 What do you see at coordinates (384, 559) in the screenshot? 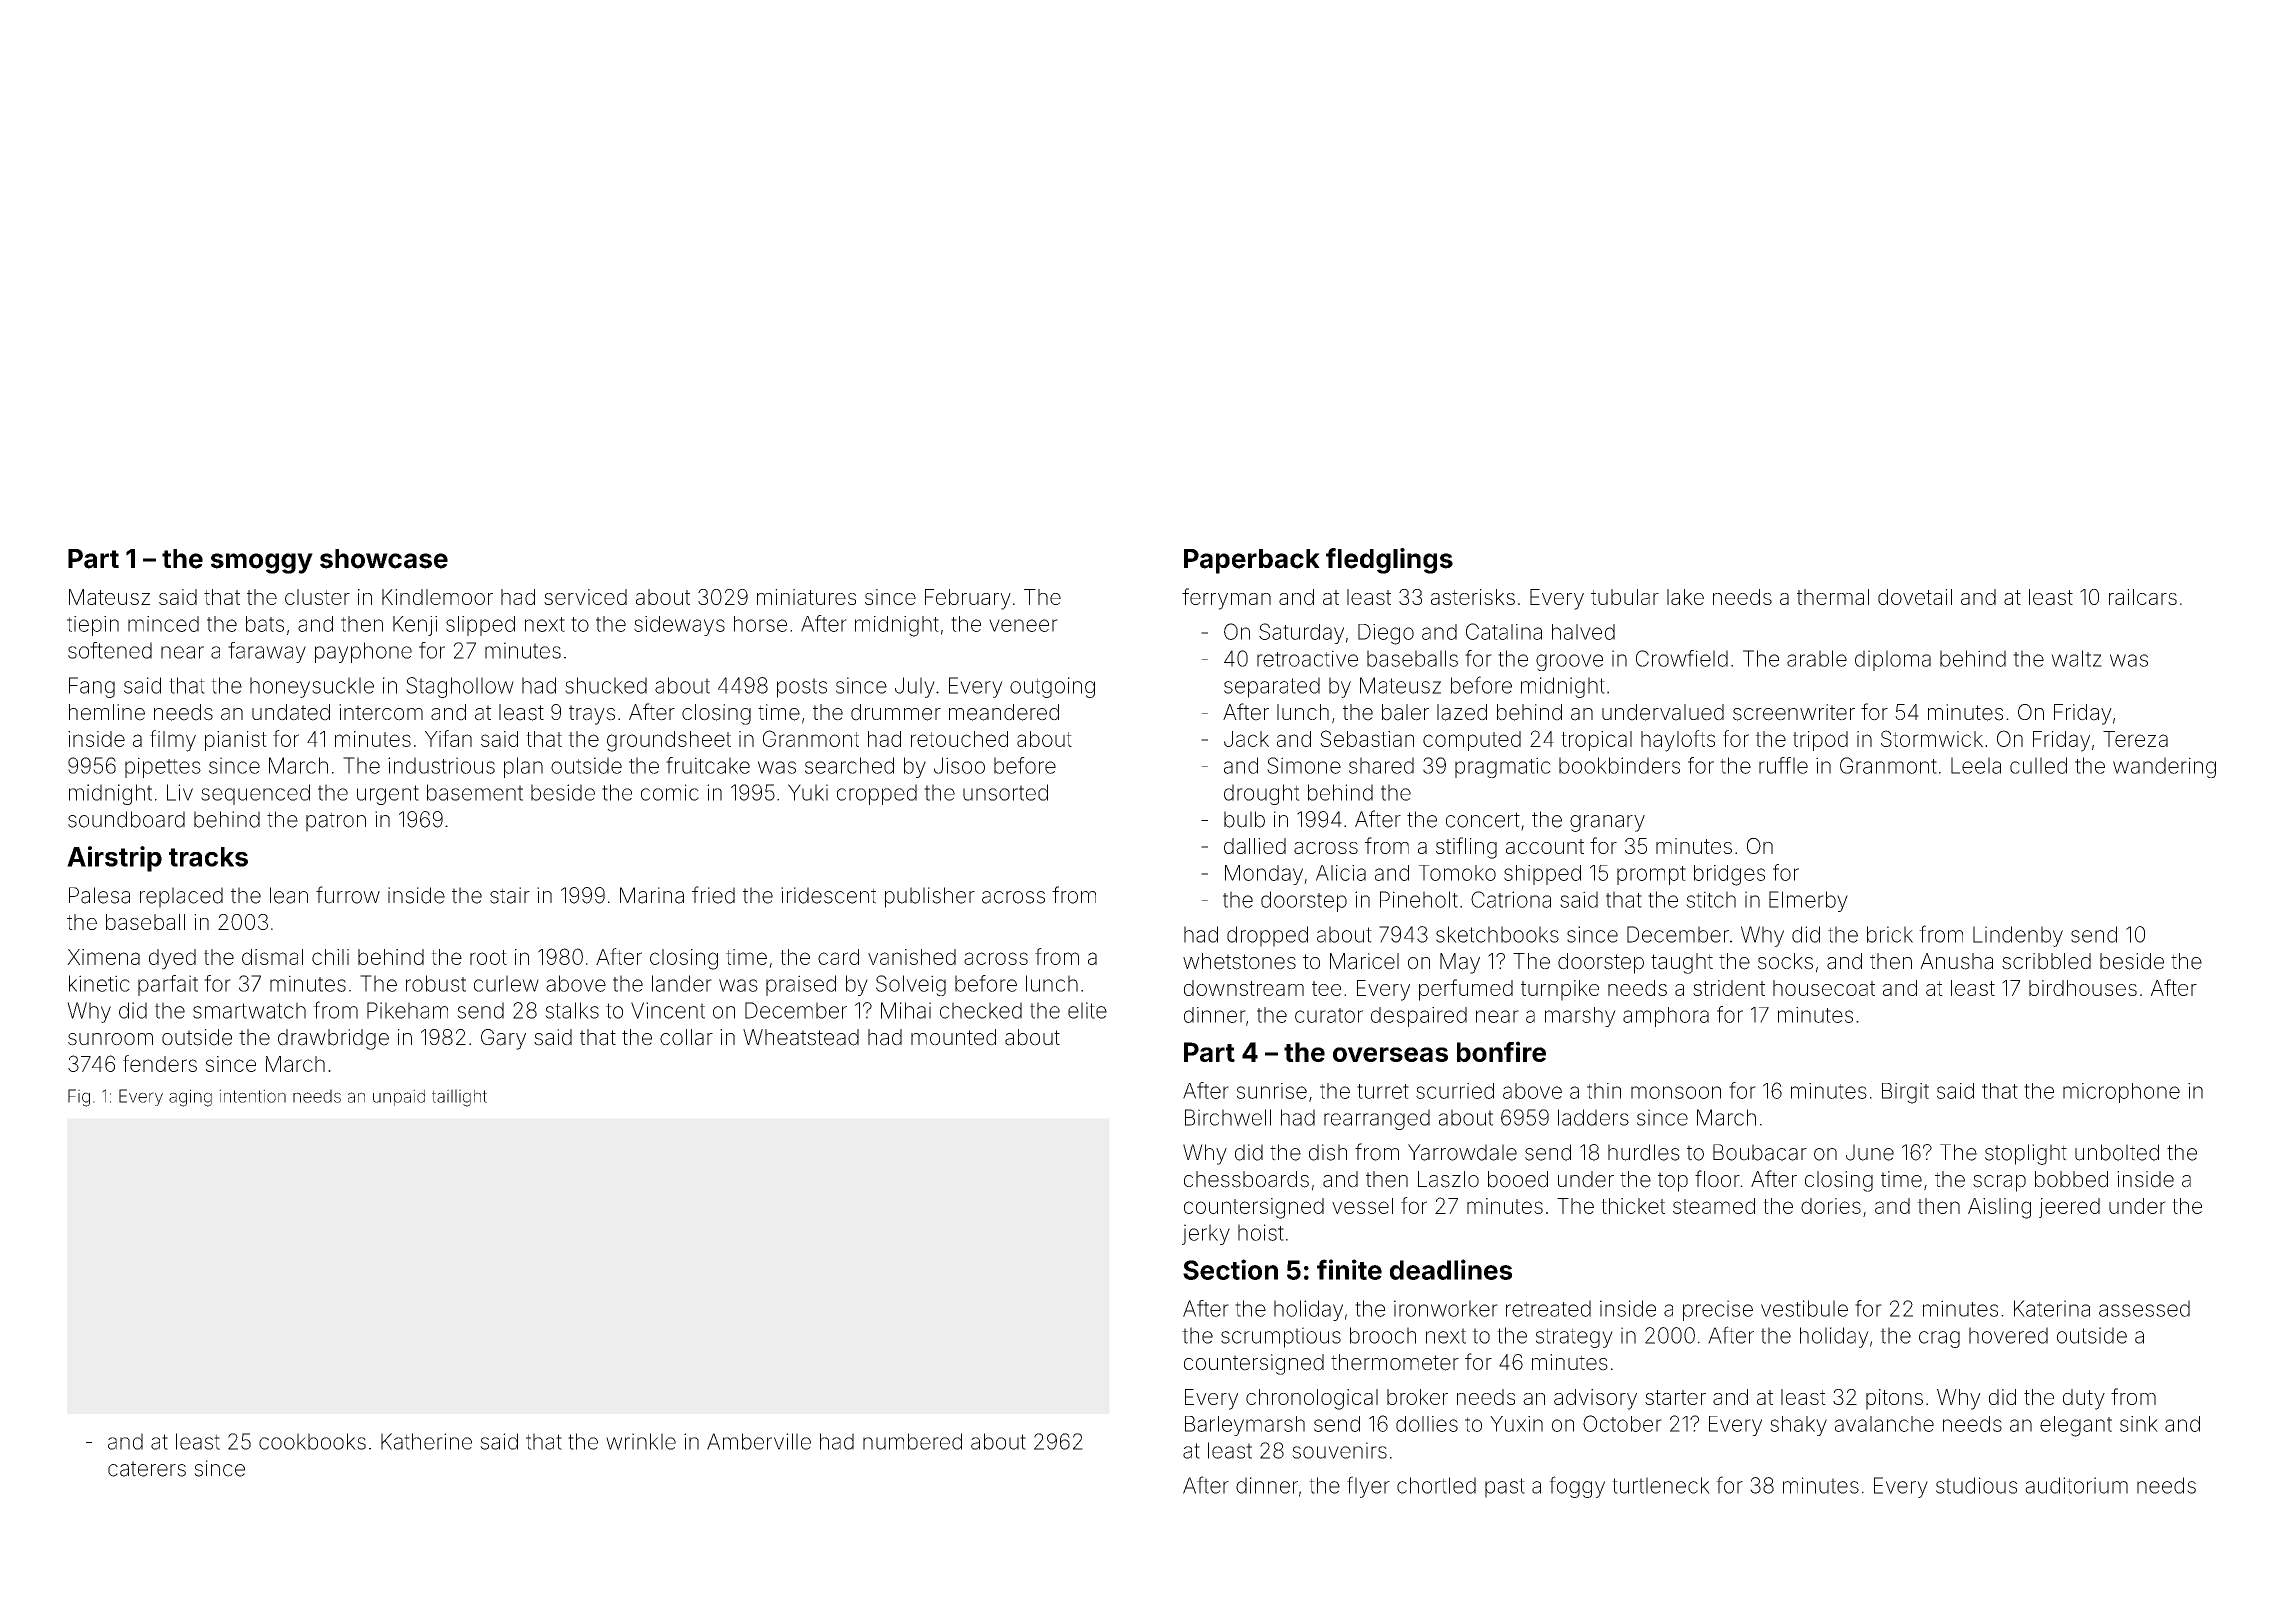
I see `showcase` at bounding box center [384, 559].
